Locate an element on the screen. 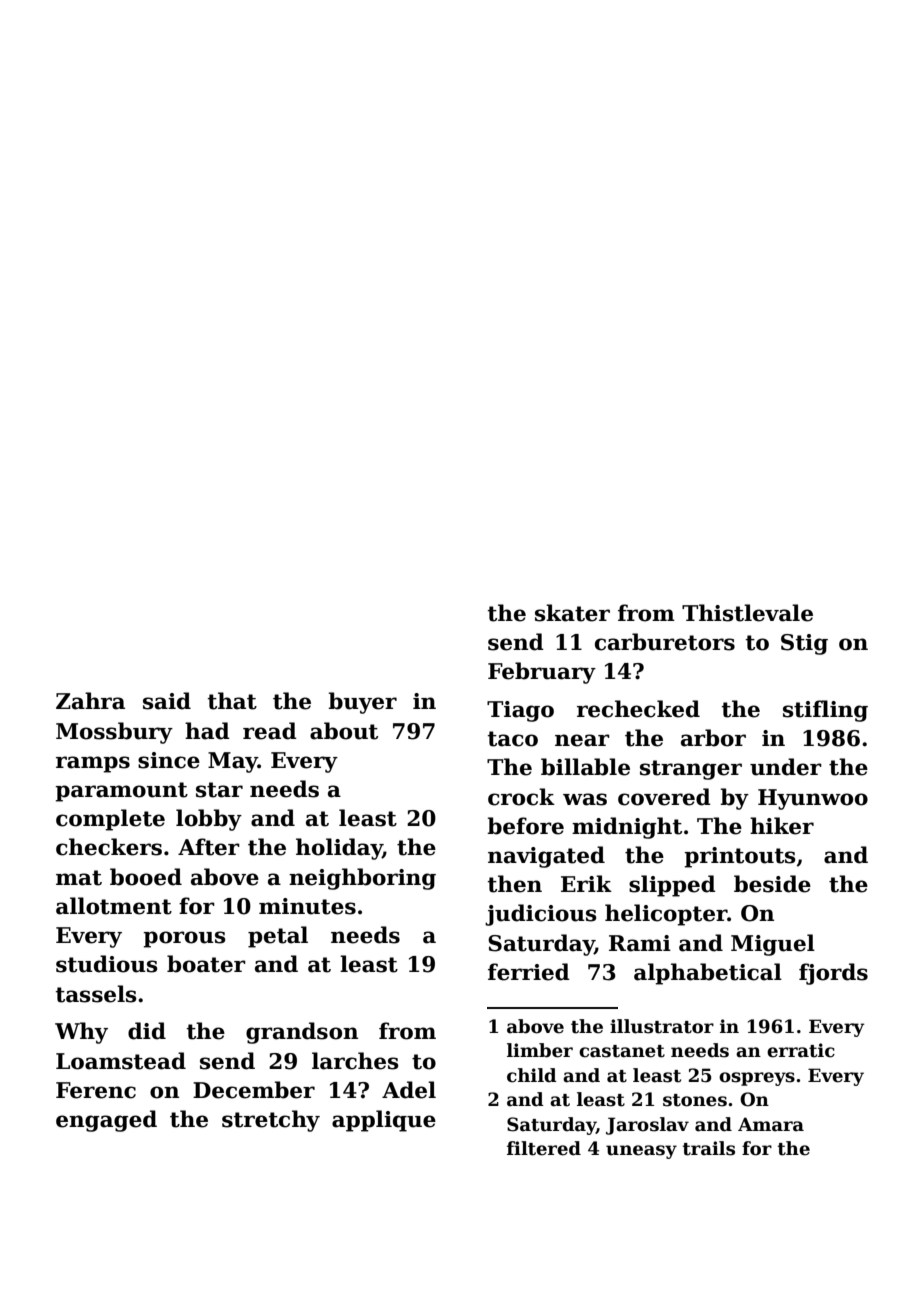 This screenshot has width=924, height=1311. carburetors is located at coordinates (665, 642).
